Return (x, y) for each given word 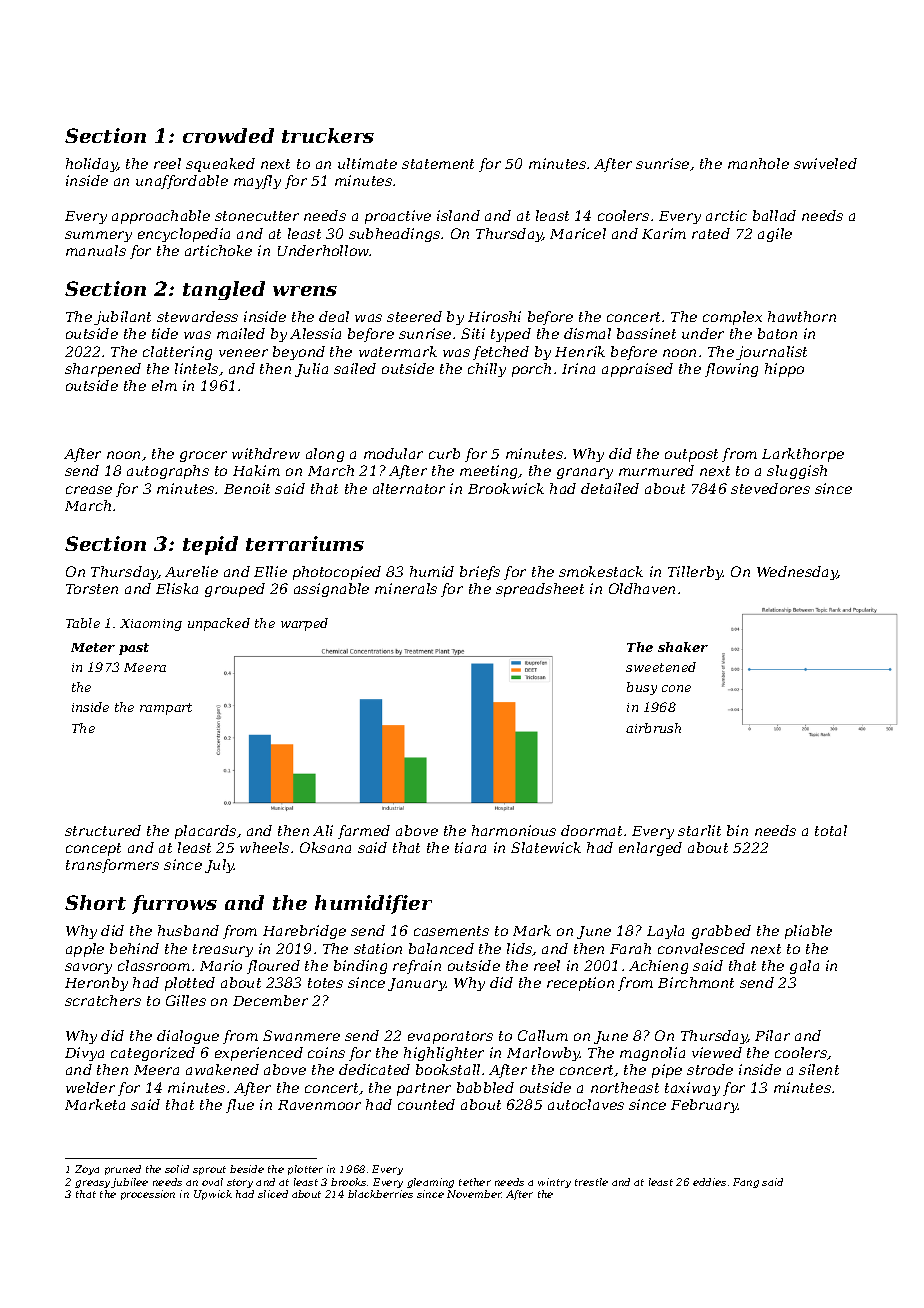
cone (676, 688)
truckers (328, 135)
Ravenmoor (319, 1105)
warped (304, 624)
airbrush (653, 728)
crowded (228, 135)
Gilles (186, 1000)
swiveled (825, 163)
